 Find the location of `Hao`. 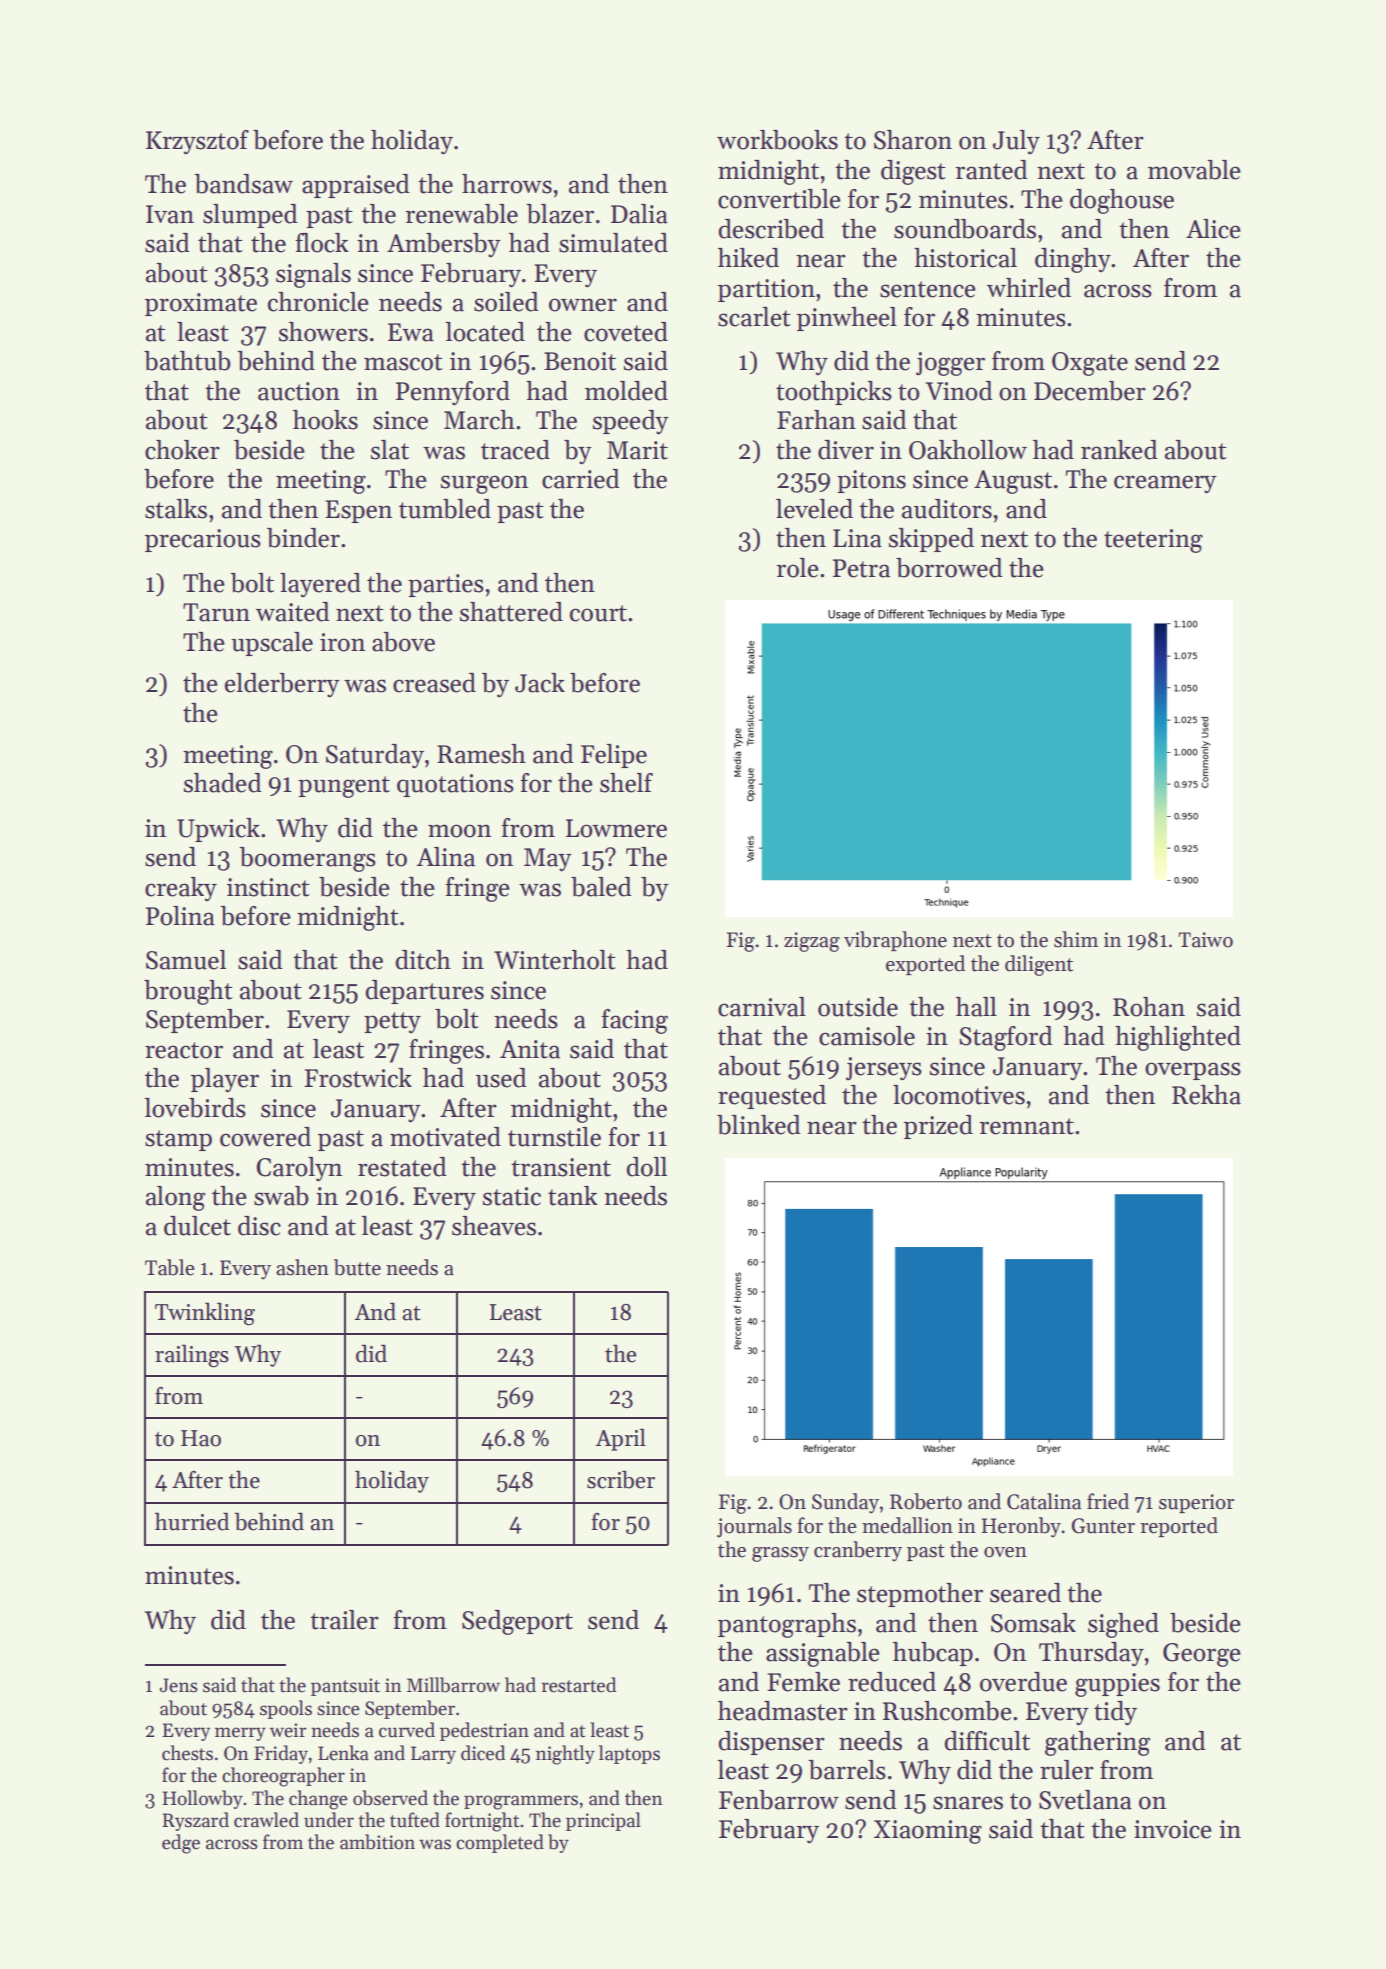

Hao is located at coordinates (201, 1438).
